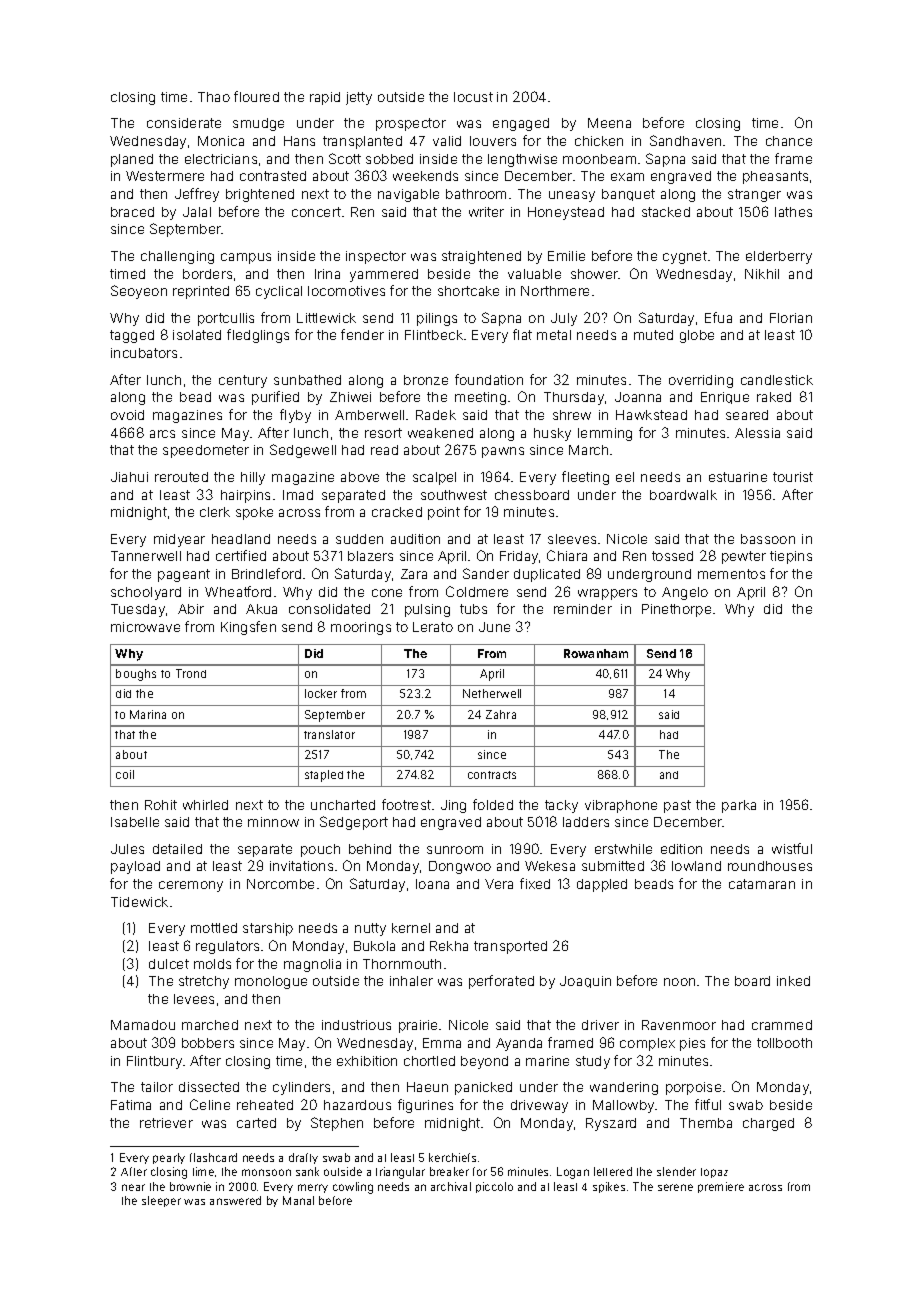  I want to click on Netherwell, so click(492, 693).
